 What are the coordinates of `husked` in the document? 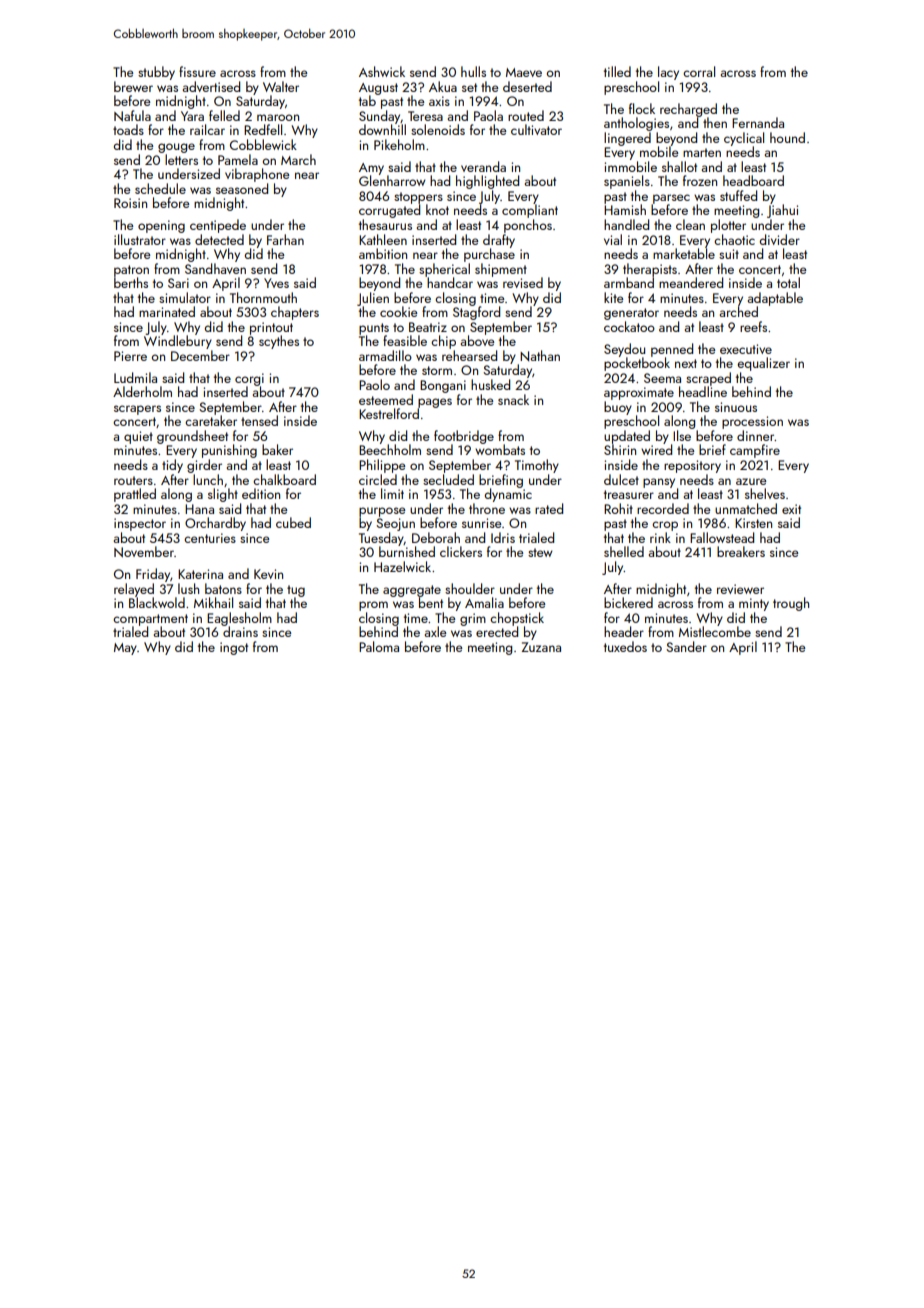 It's located at (490, 384).
